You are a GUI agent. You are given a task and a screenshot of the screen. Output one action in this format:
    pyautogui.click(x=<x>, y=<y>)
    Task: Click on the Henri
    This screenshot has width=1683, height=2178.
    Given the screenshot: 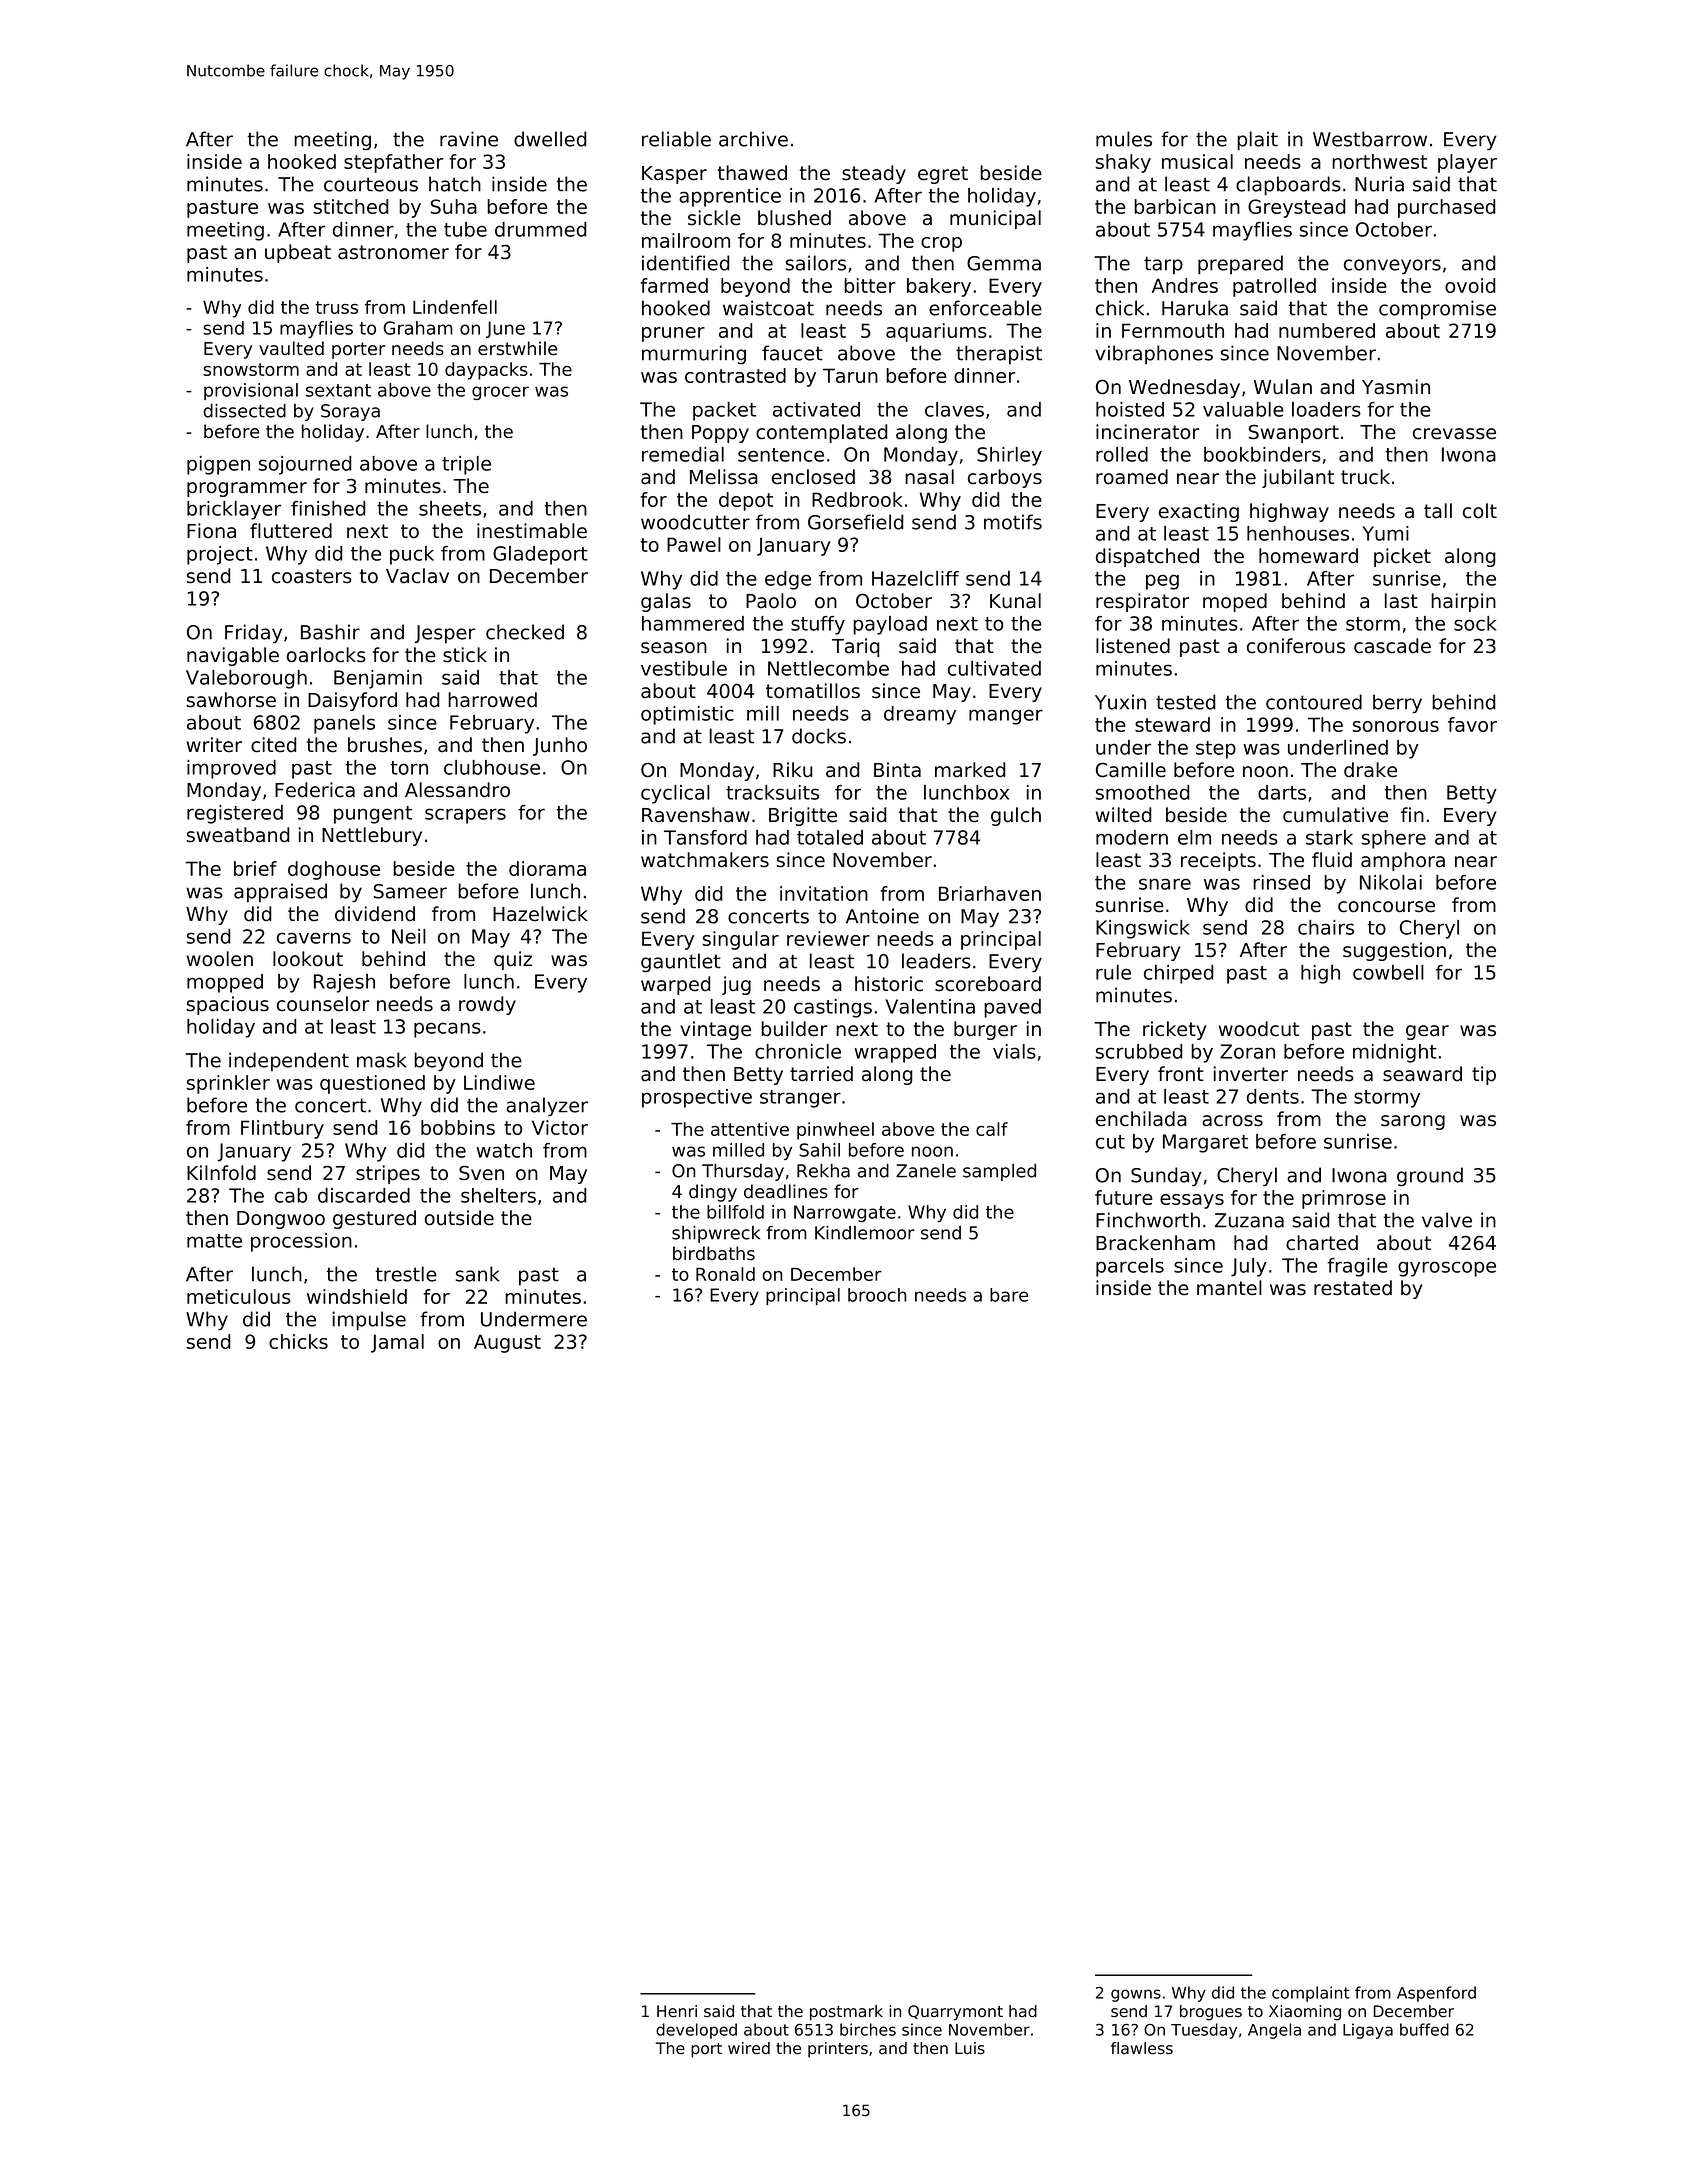 What is the action you would take?
    pyautogui.click(x=677, y=2011)
